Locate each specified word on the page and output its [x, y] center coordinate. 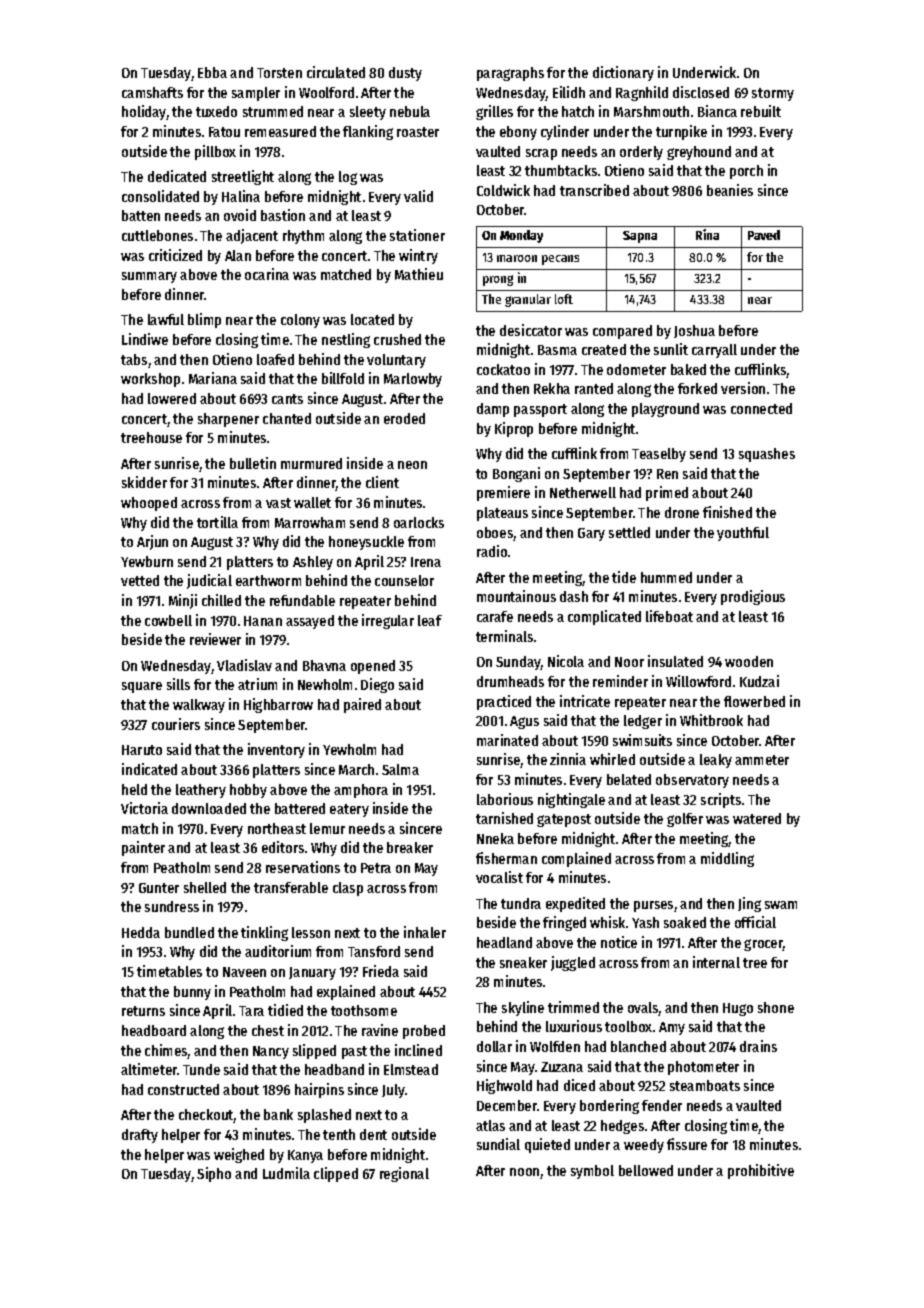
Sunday [518, 663]
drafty [140, 1136]
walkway [199, 706]
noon [524, 1172]
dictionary [623, 73]
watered [757, 818]
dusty [405, 74]
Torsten [279, 73]
